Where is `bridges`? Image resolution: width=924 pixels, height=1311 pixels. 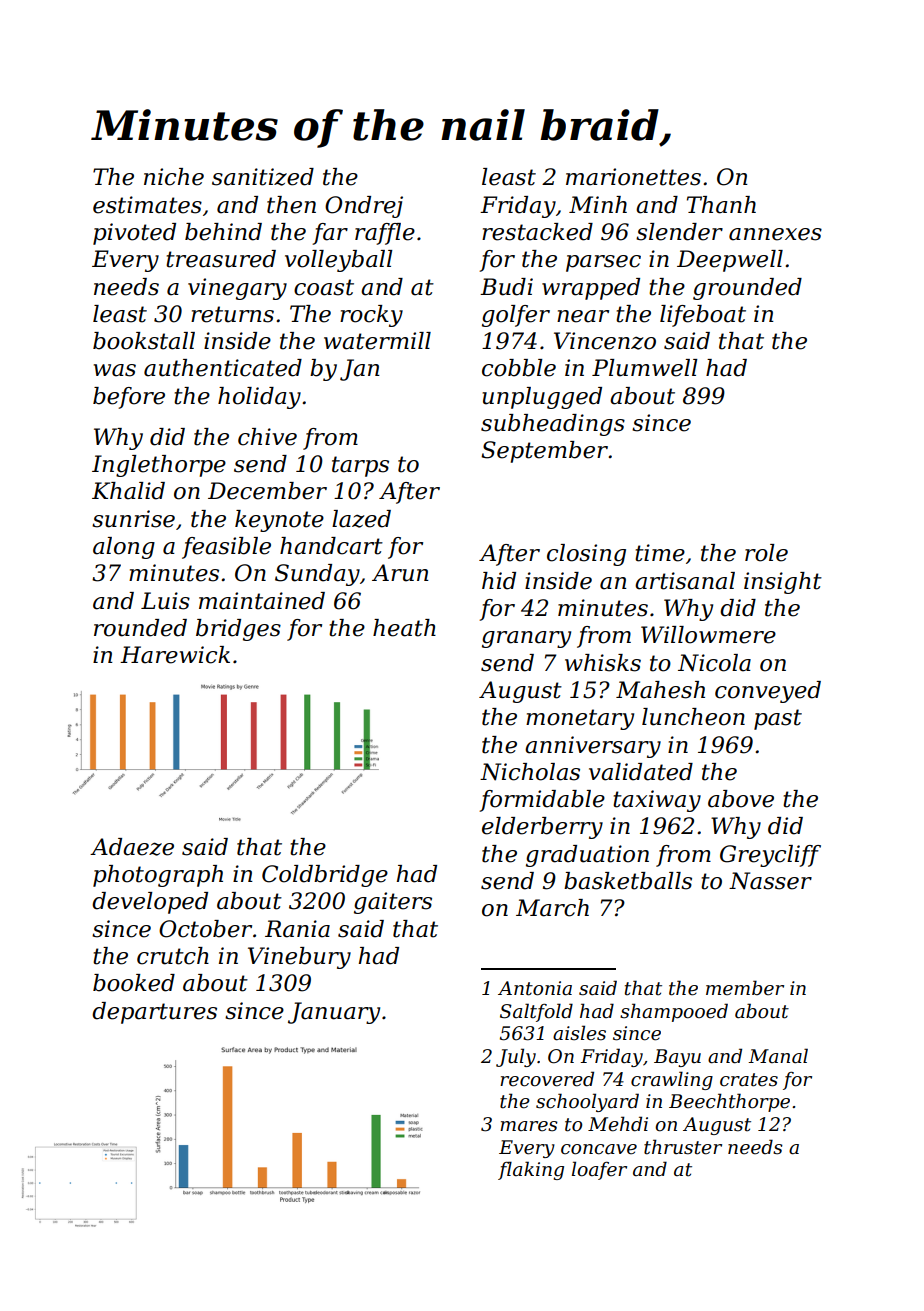 bridges is located at coordinates (238, 630).
